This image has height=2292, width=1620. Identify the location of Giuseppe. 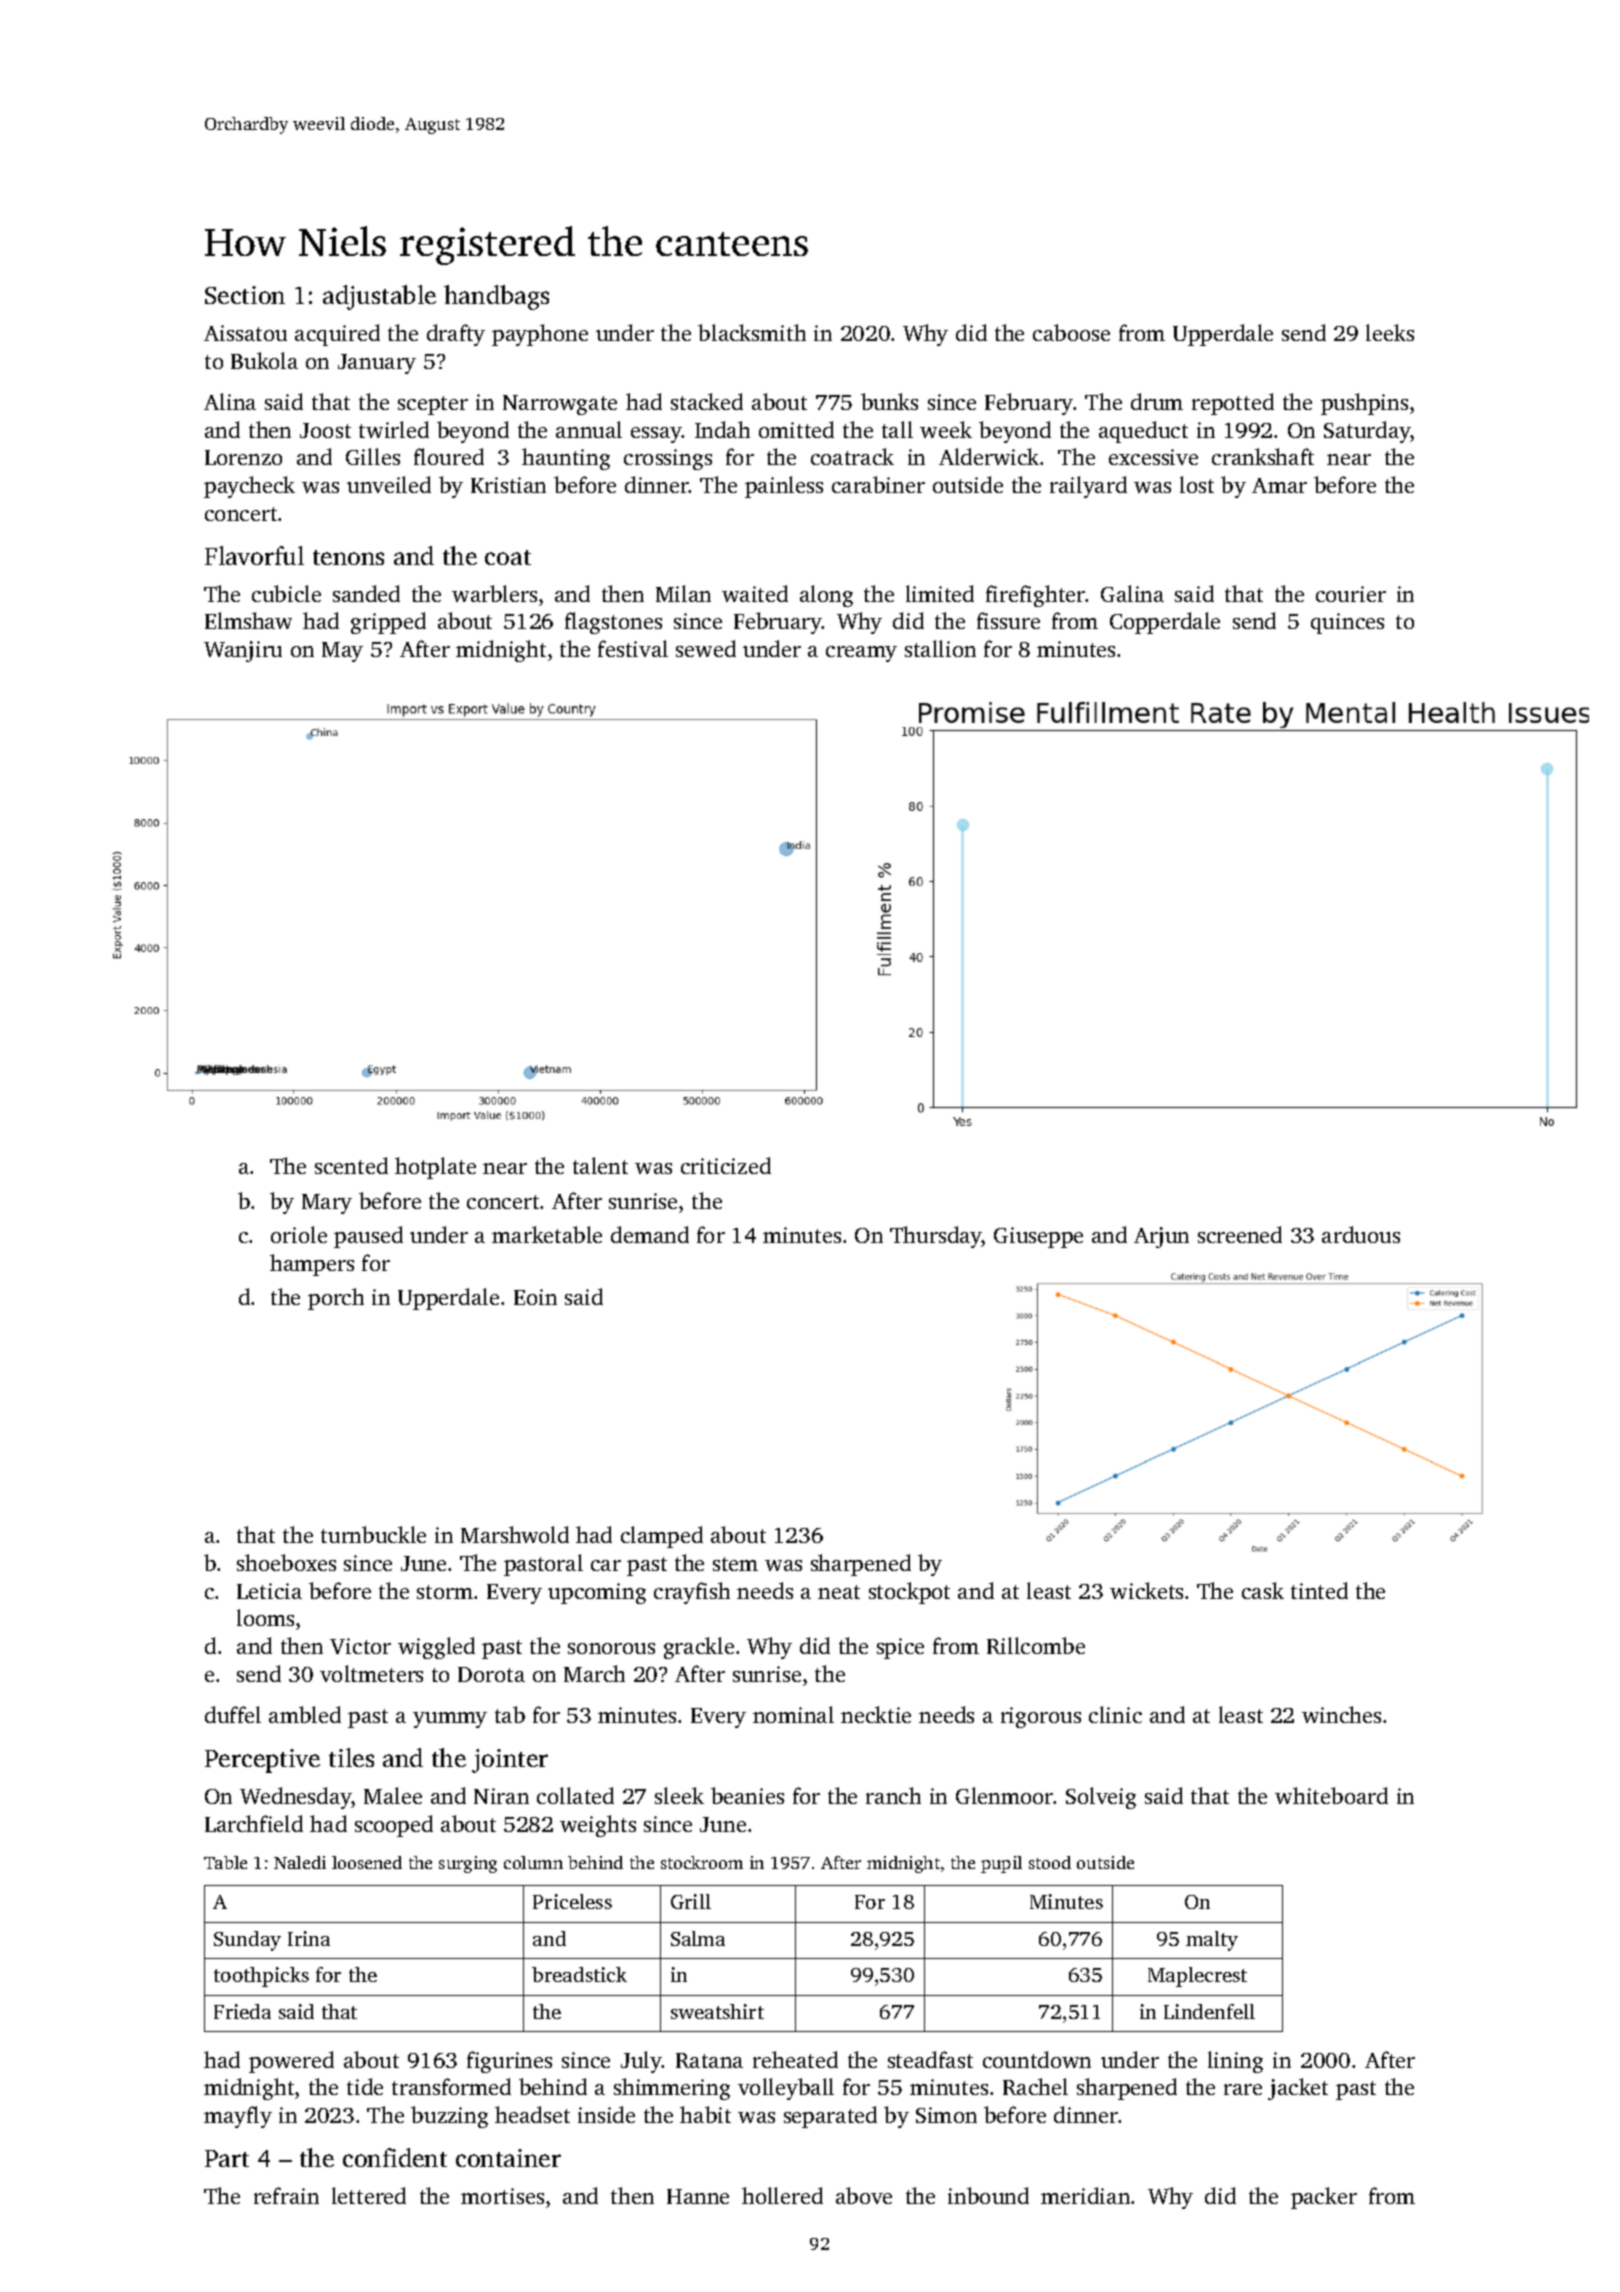
(1038, 1237).
